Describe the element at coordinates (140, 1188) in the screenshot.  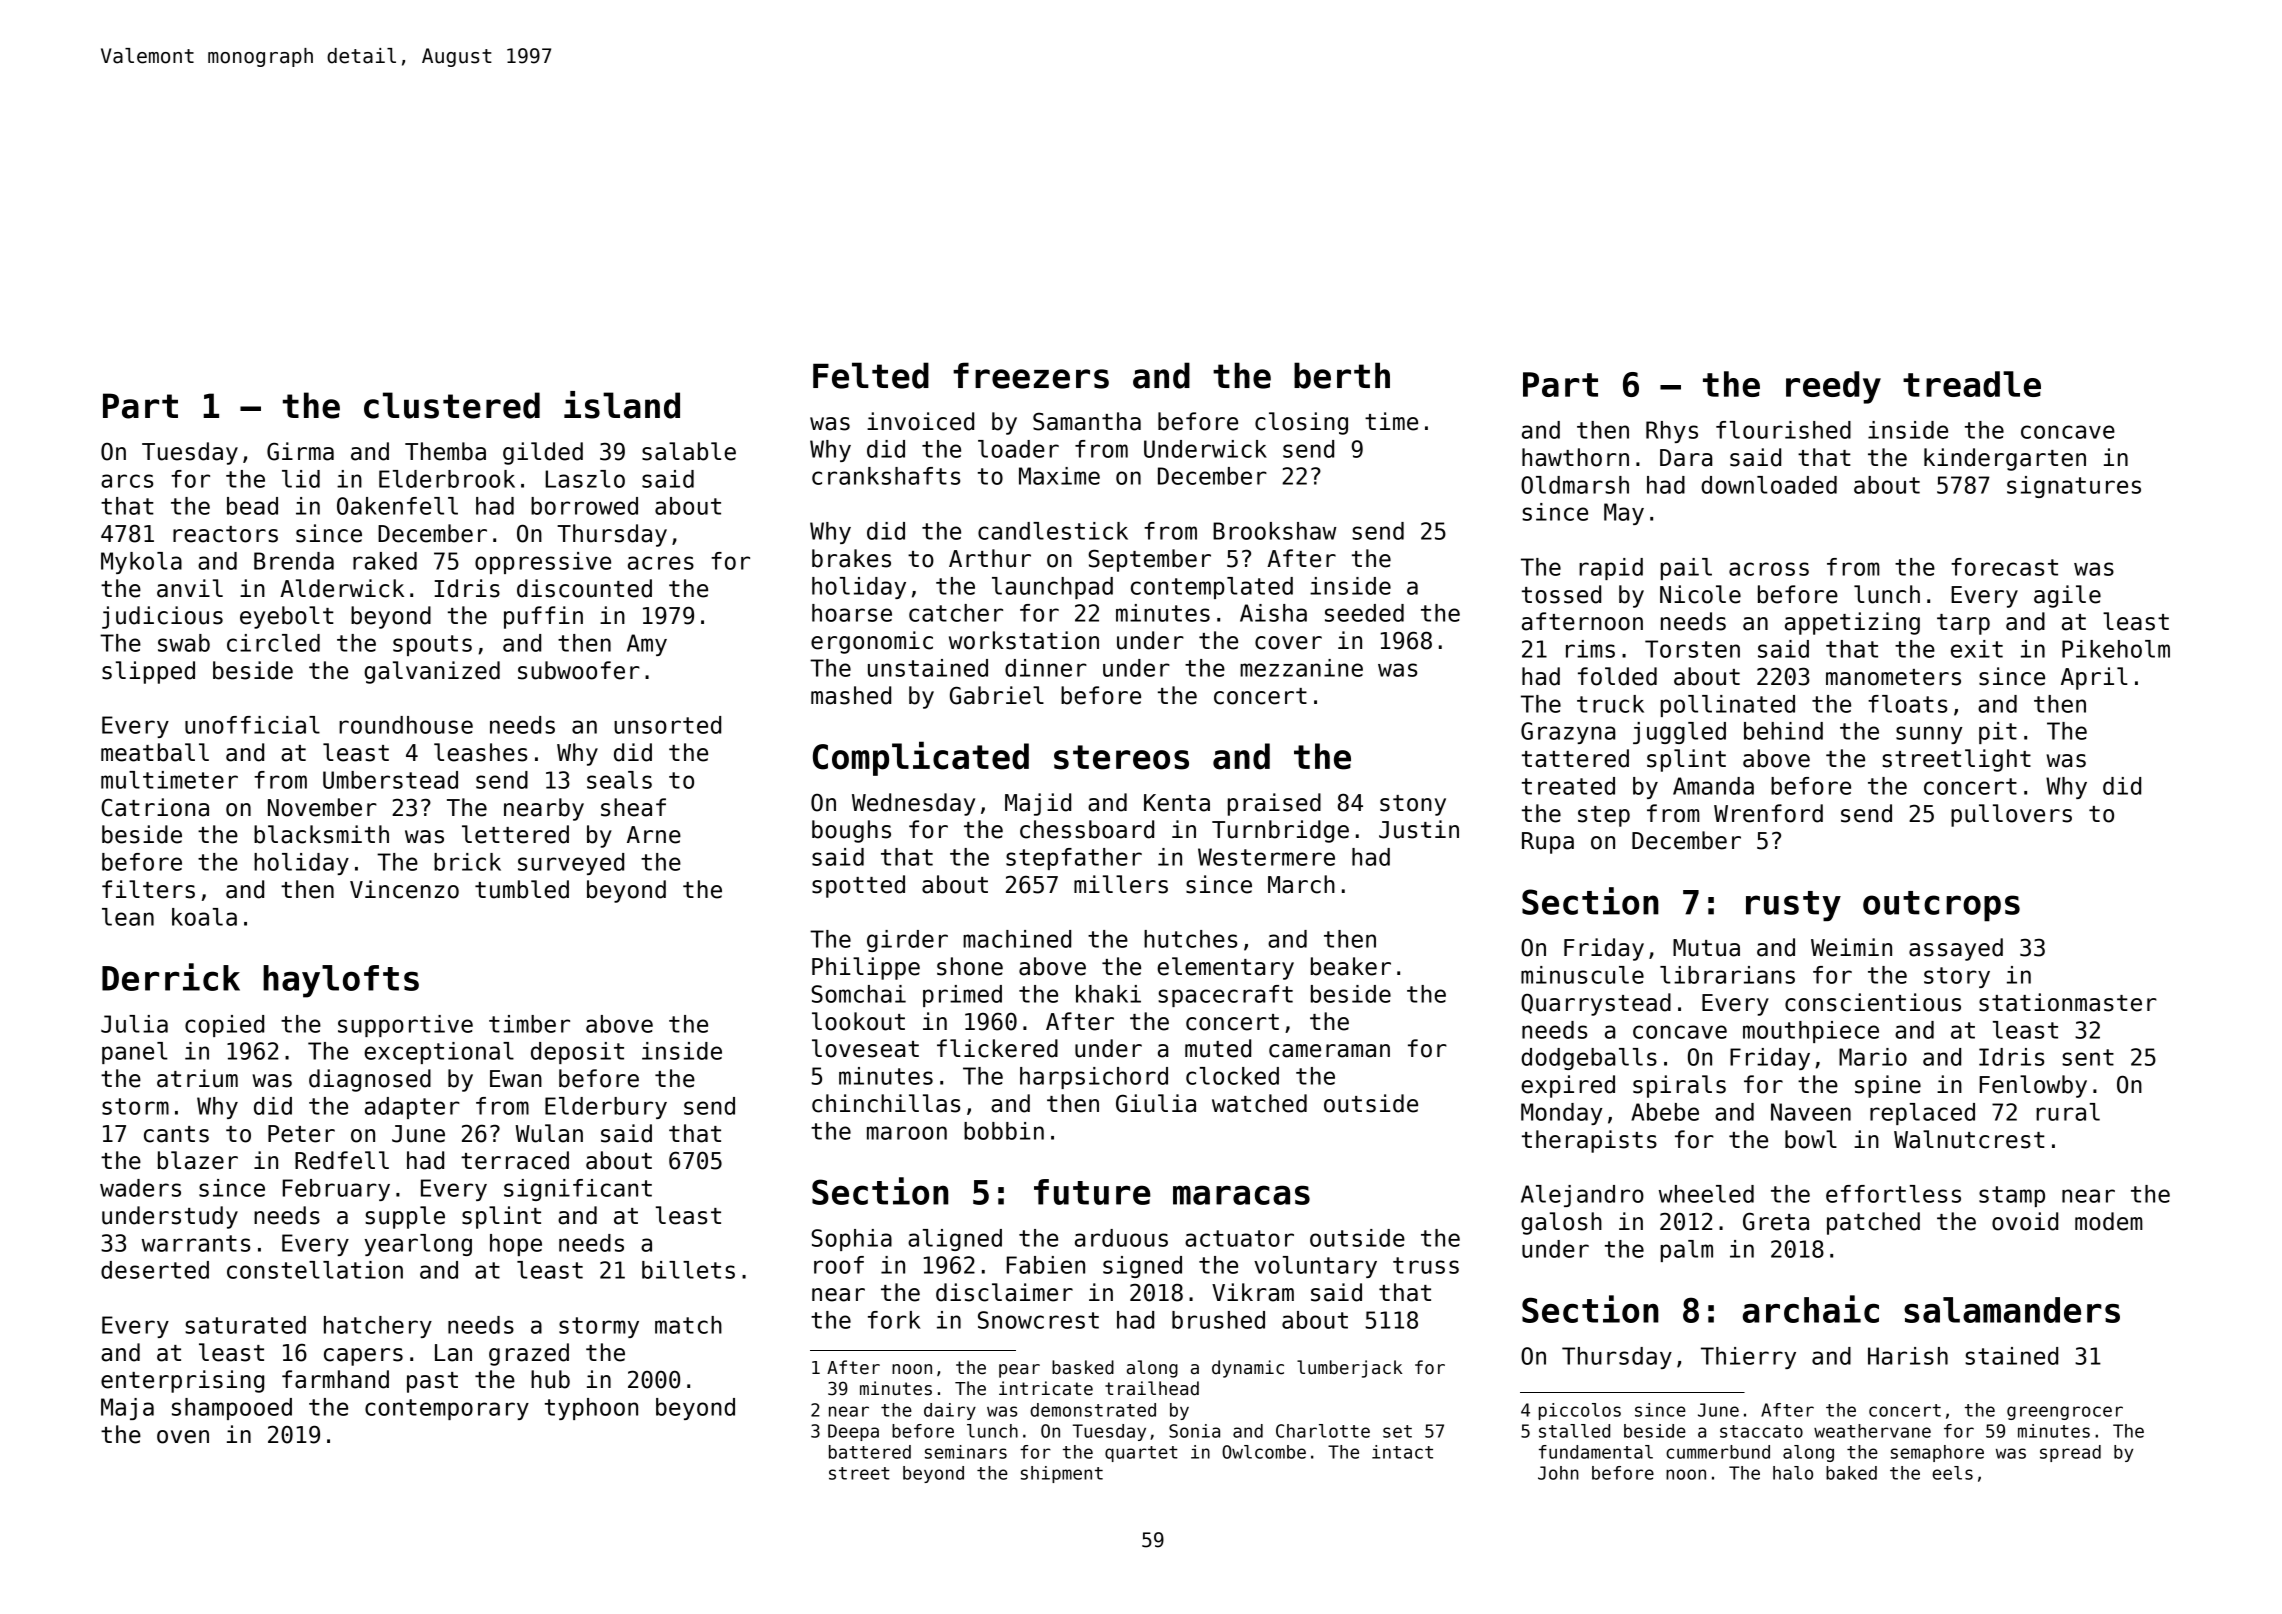
I see `waders` at that location.
